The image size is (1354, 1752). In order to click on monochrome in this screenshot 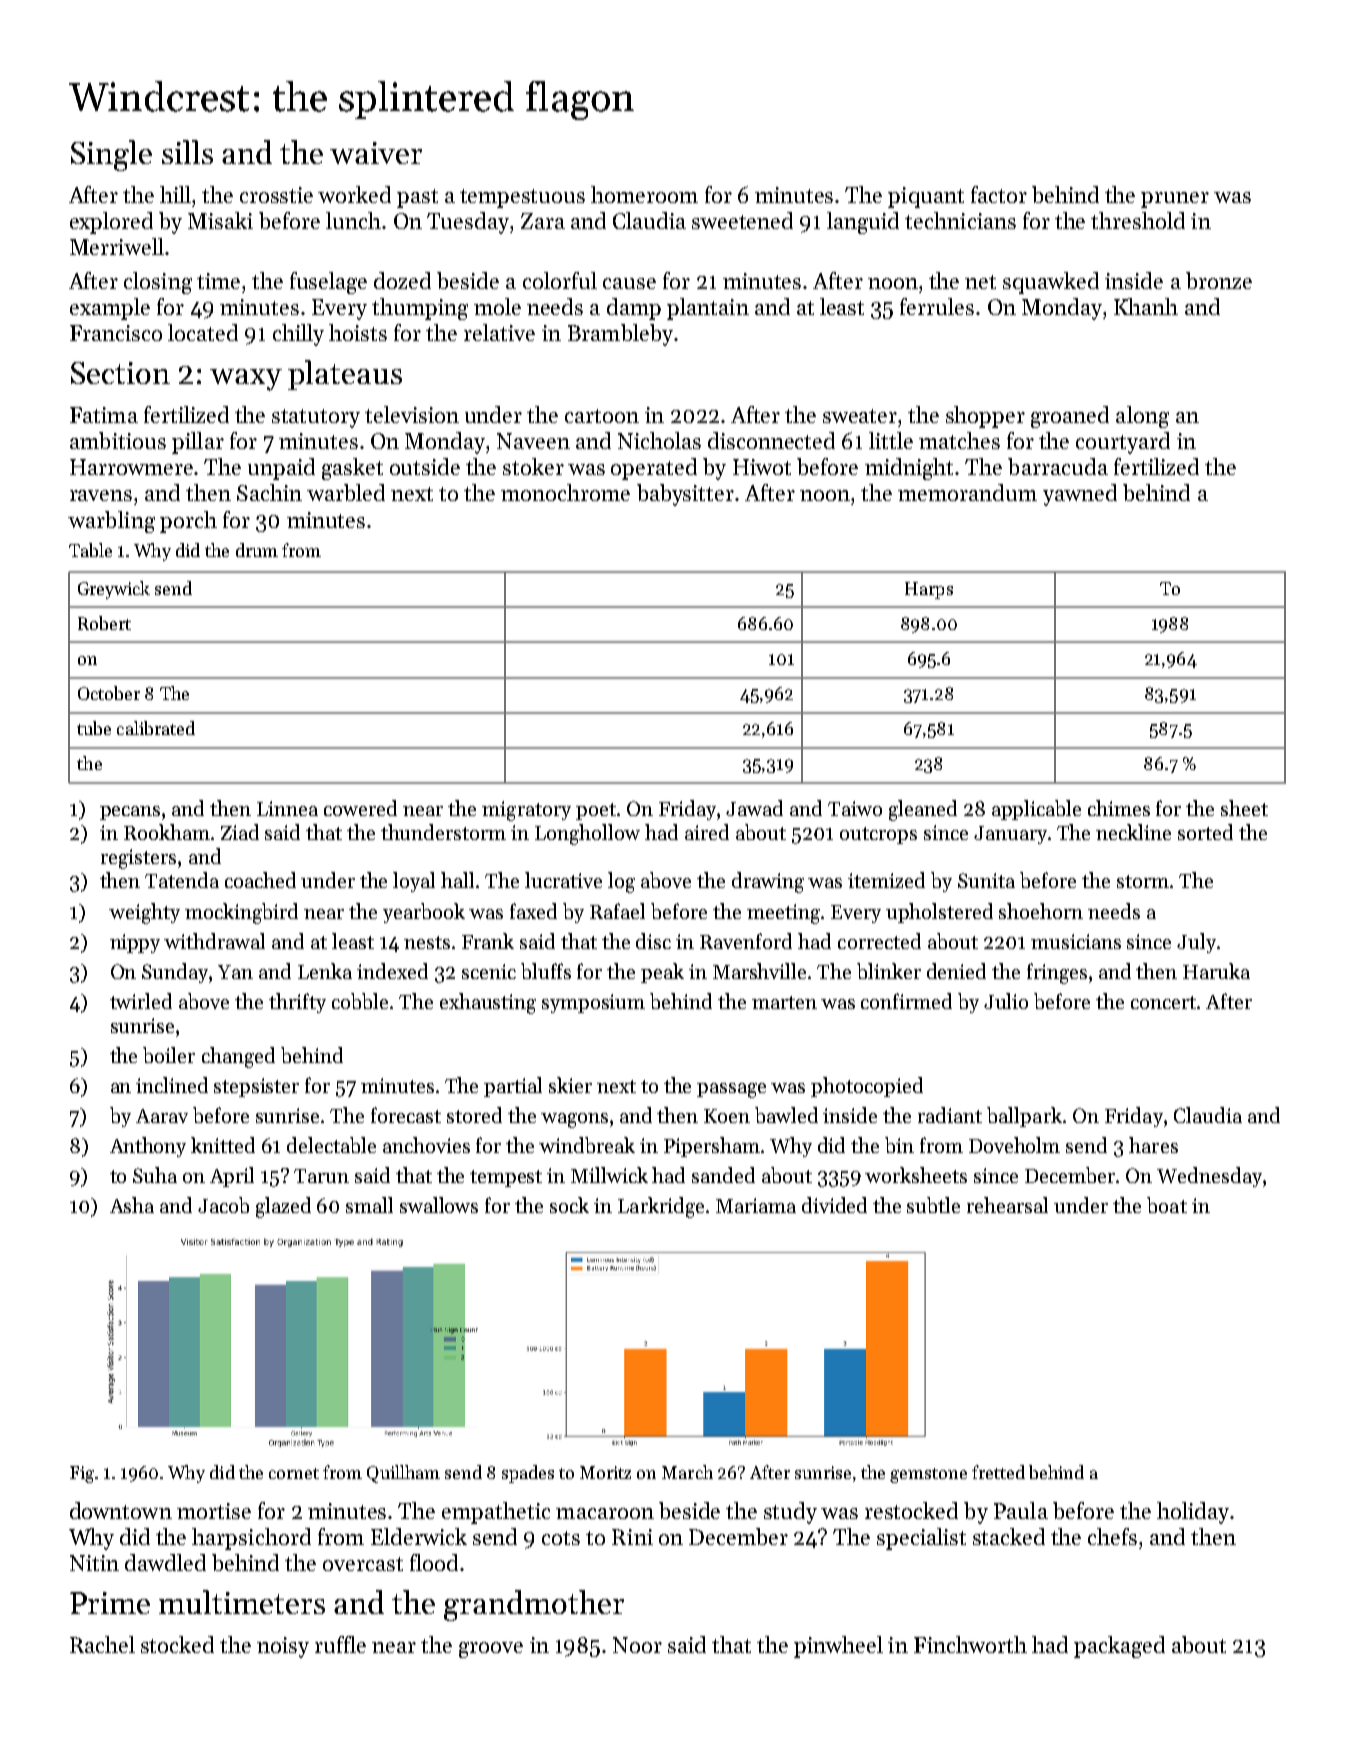, I will do `click(565, 492)`.
